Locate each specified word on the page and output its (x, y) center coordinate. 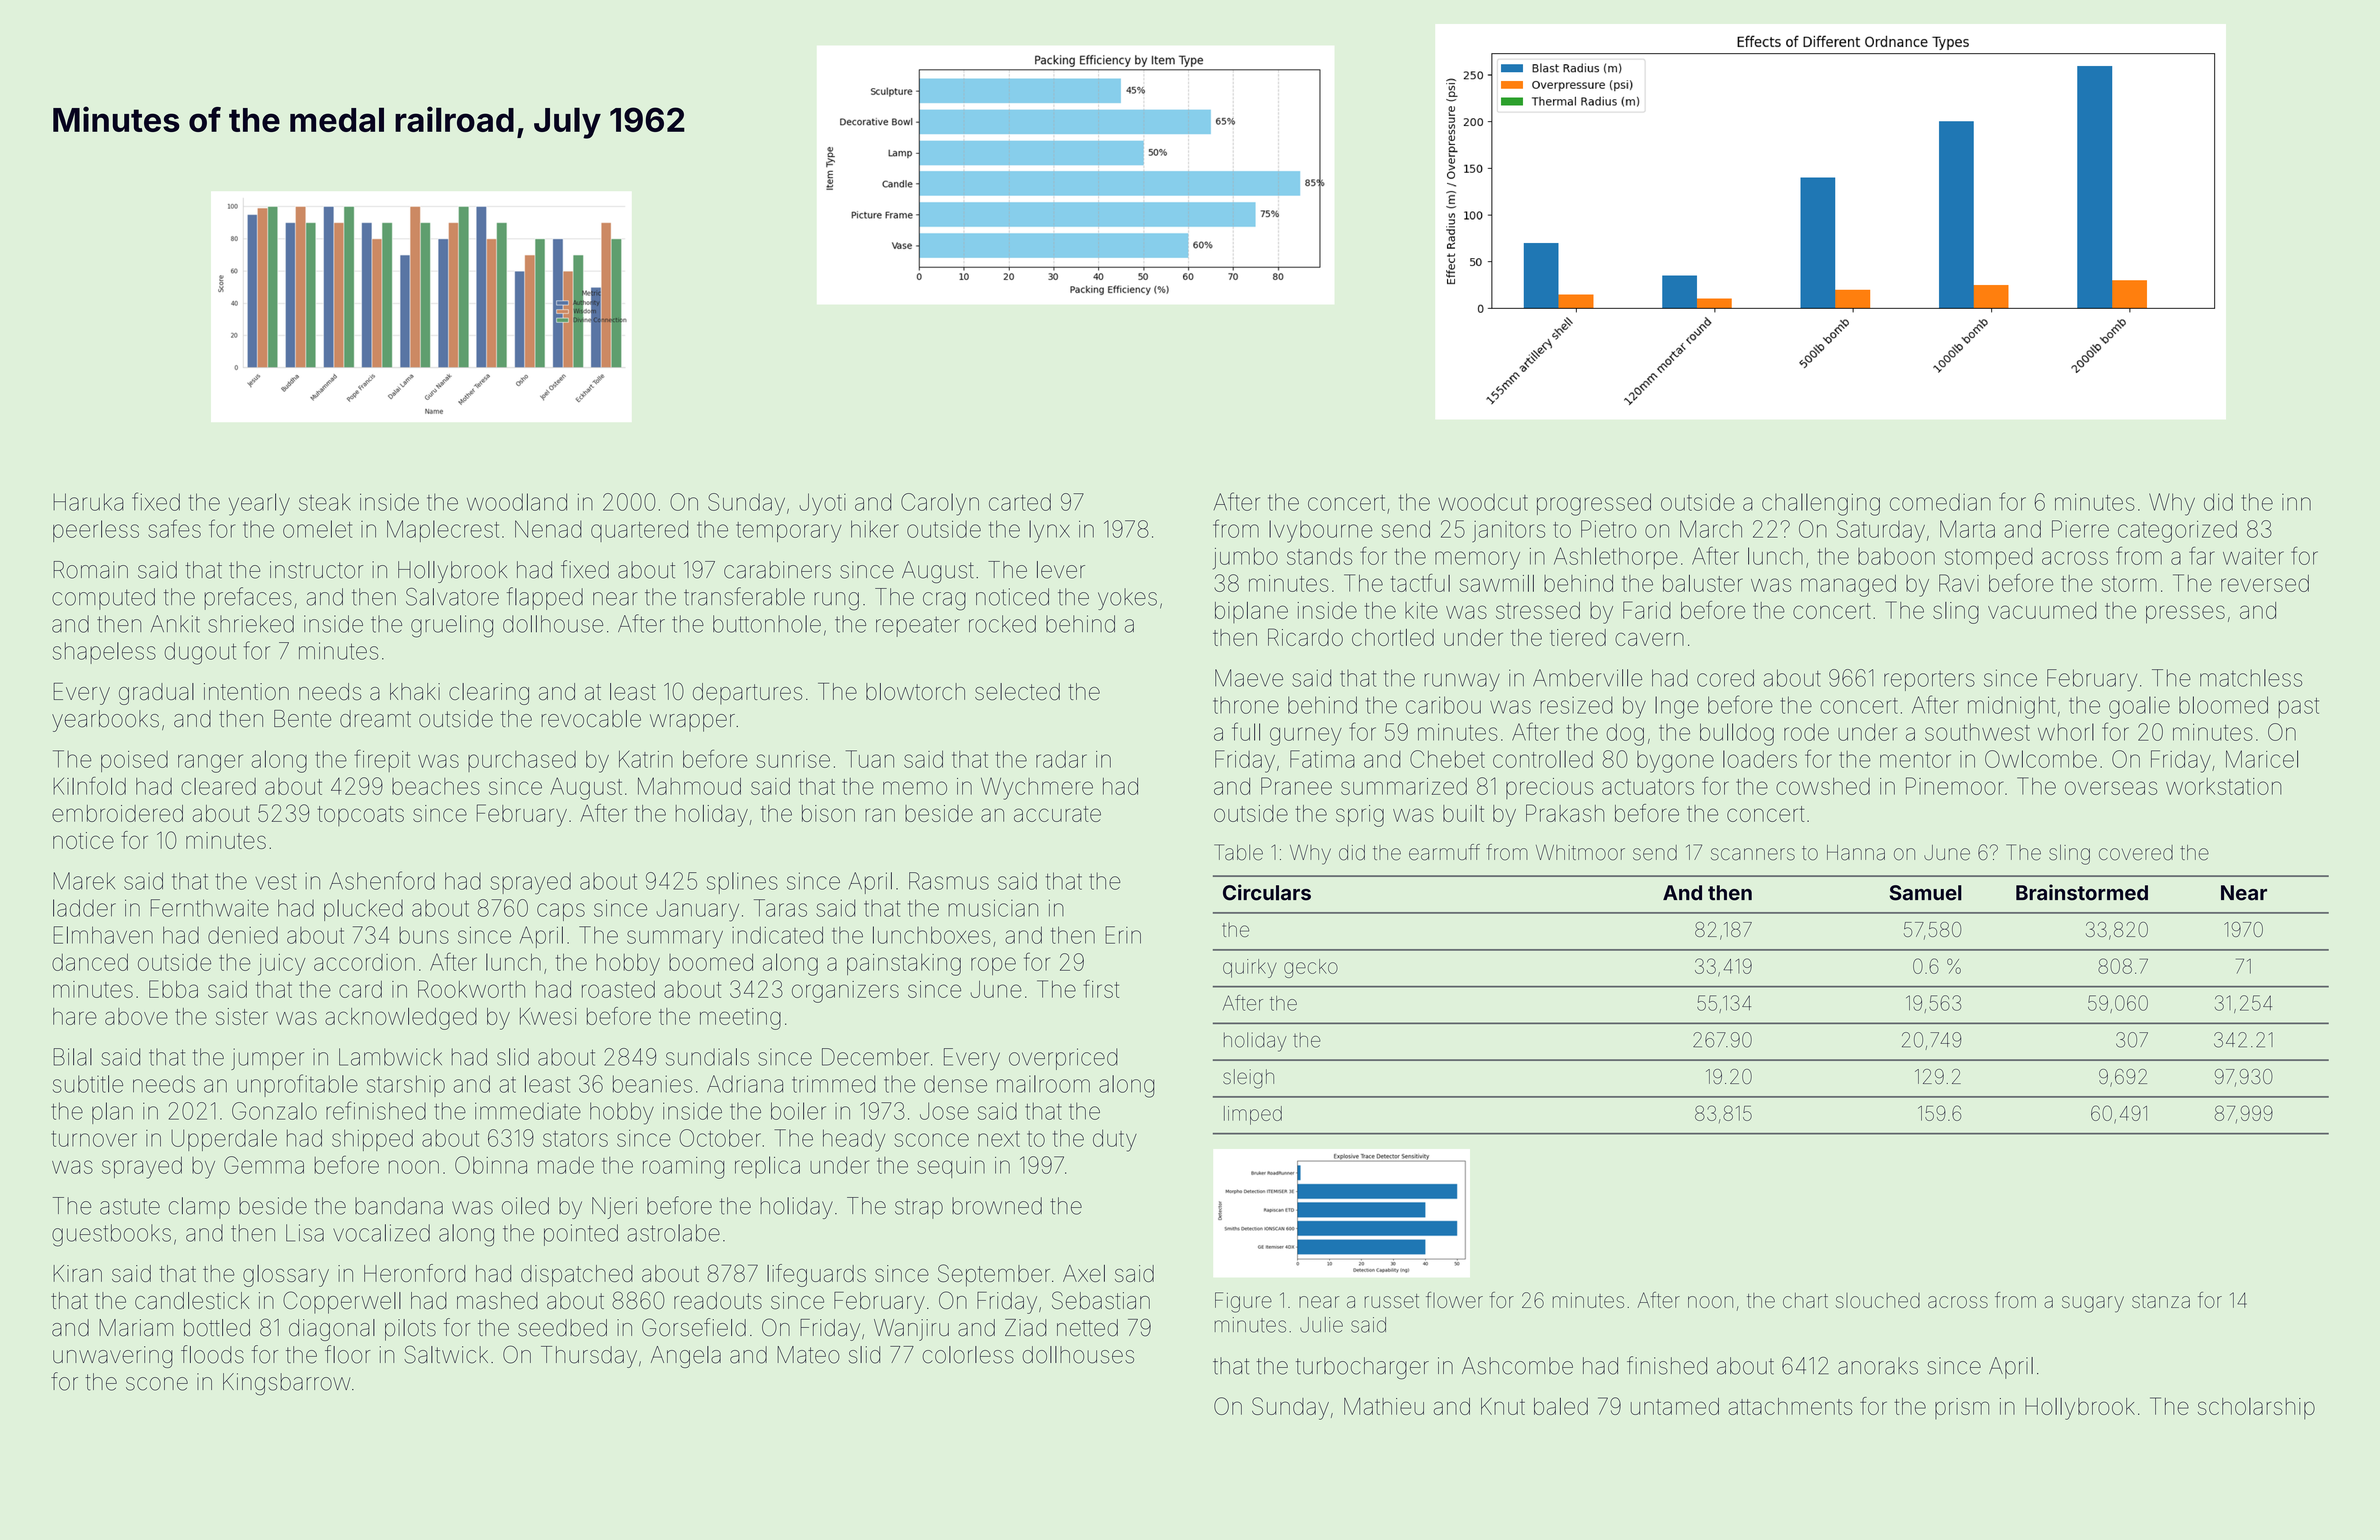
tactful (1420, 583)
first (1101, 989)
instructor (316, 570)
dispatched (577, 1276)
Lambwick (390, 1057)
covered (2136, 853)
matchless (2251, 678)
